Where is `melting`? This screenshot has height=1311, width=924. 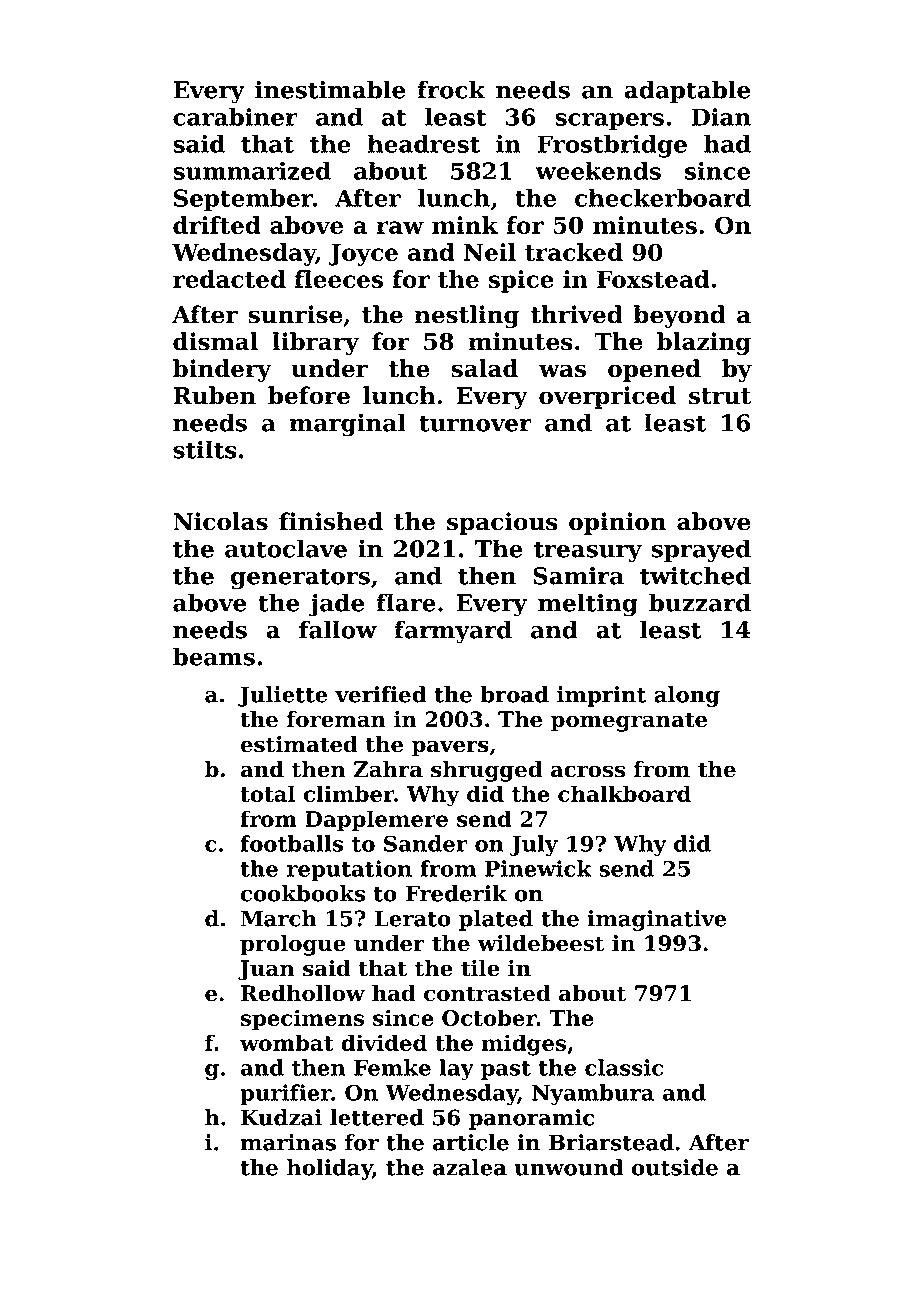
melting is located at coordinates (588, 605).
